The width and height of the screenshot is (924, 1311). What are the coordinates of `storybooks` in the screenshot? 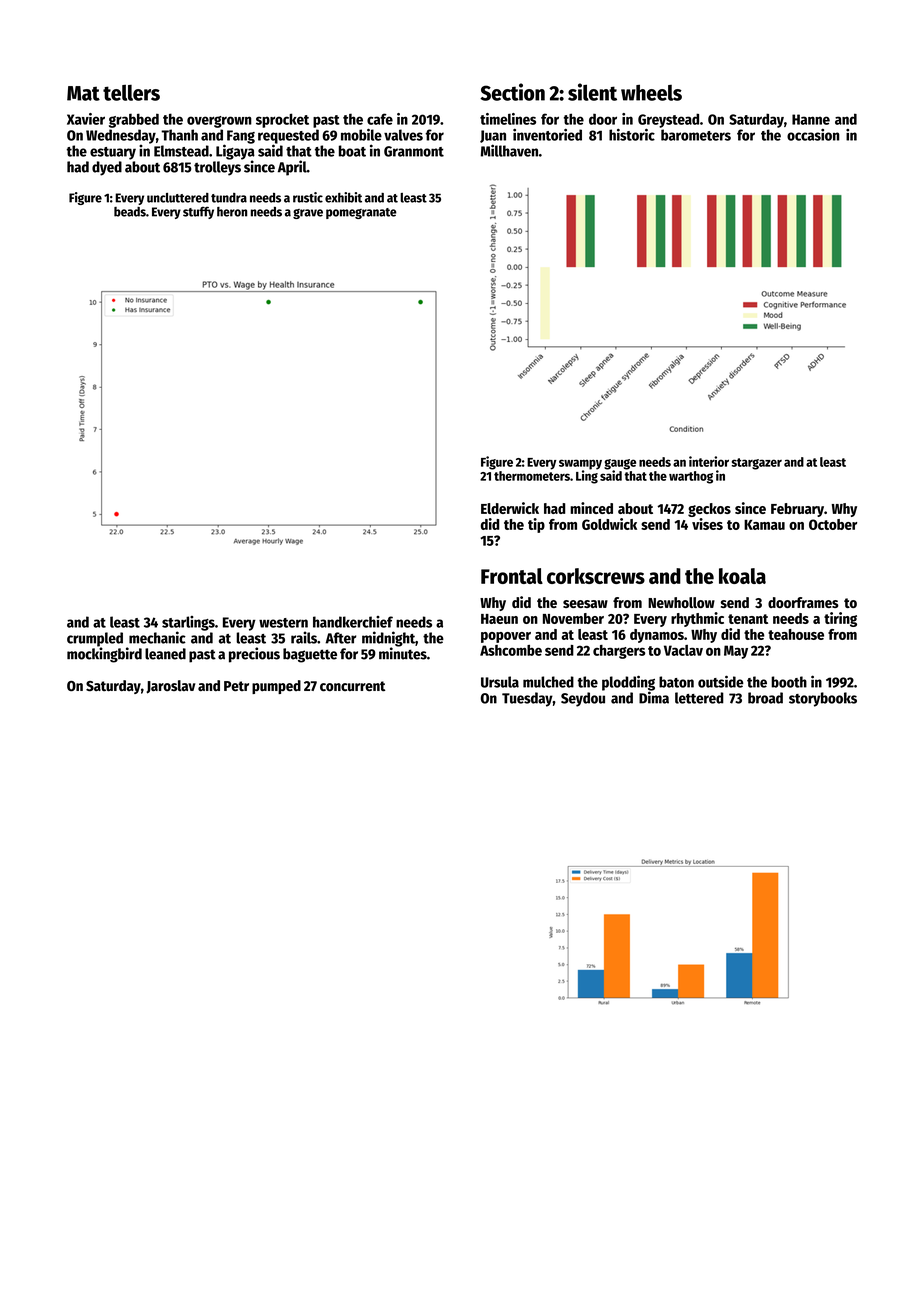 It's located at (823, 699).
